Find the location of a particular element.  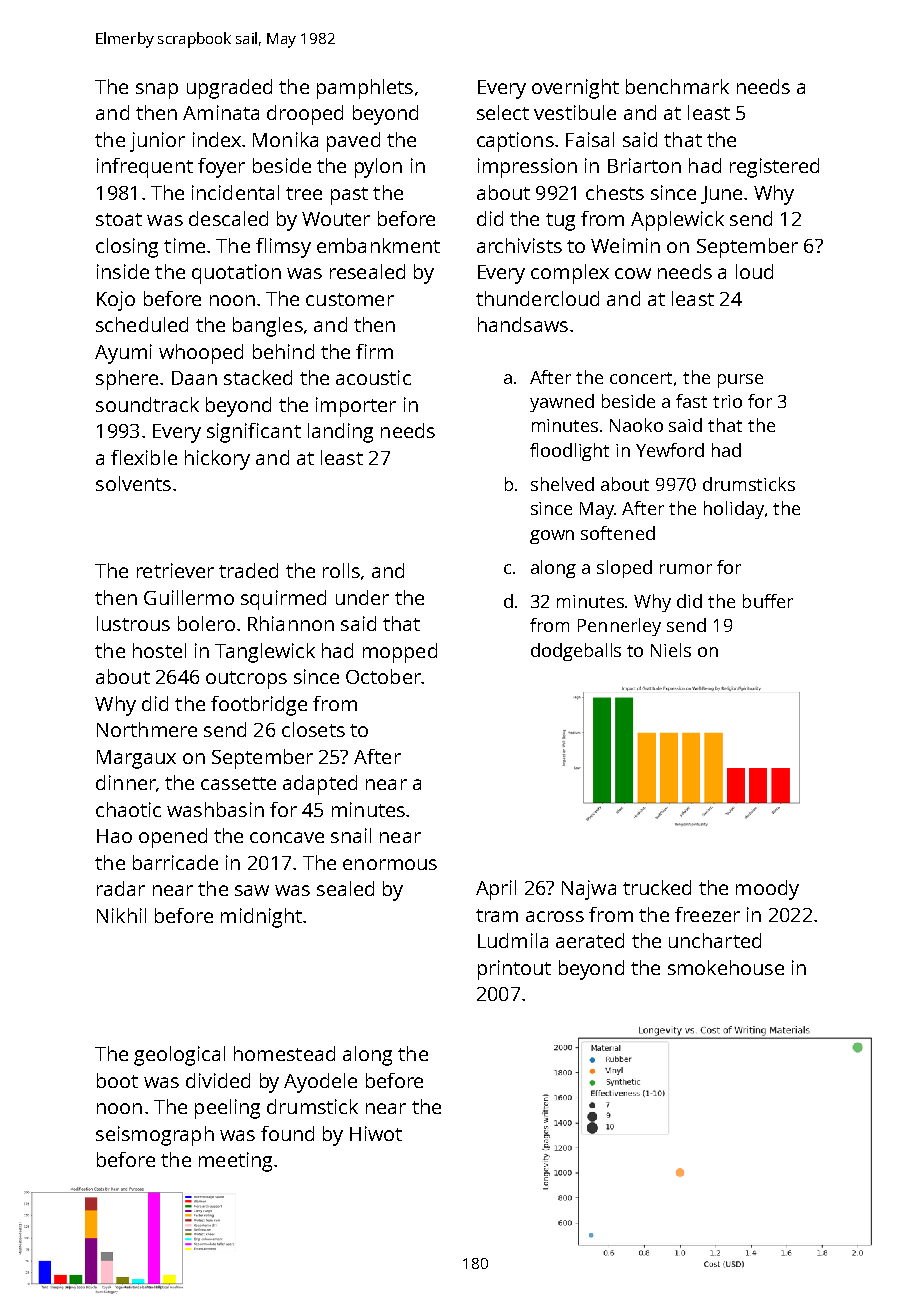

Hiwot is located at coordinates (376, 1133).
